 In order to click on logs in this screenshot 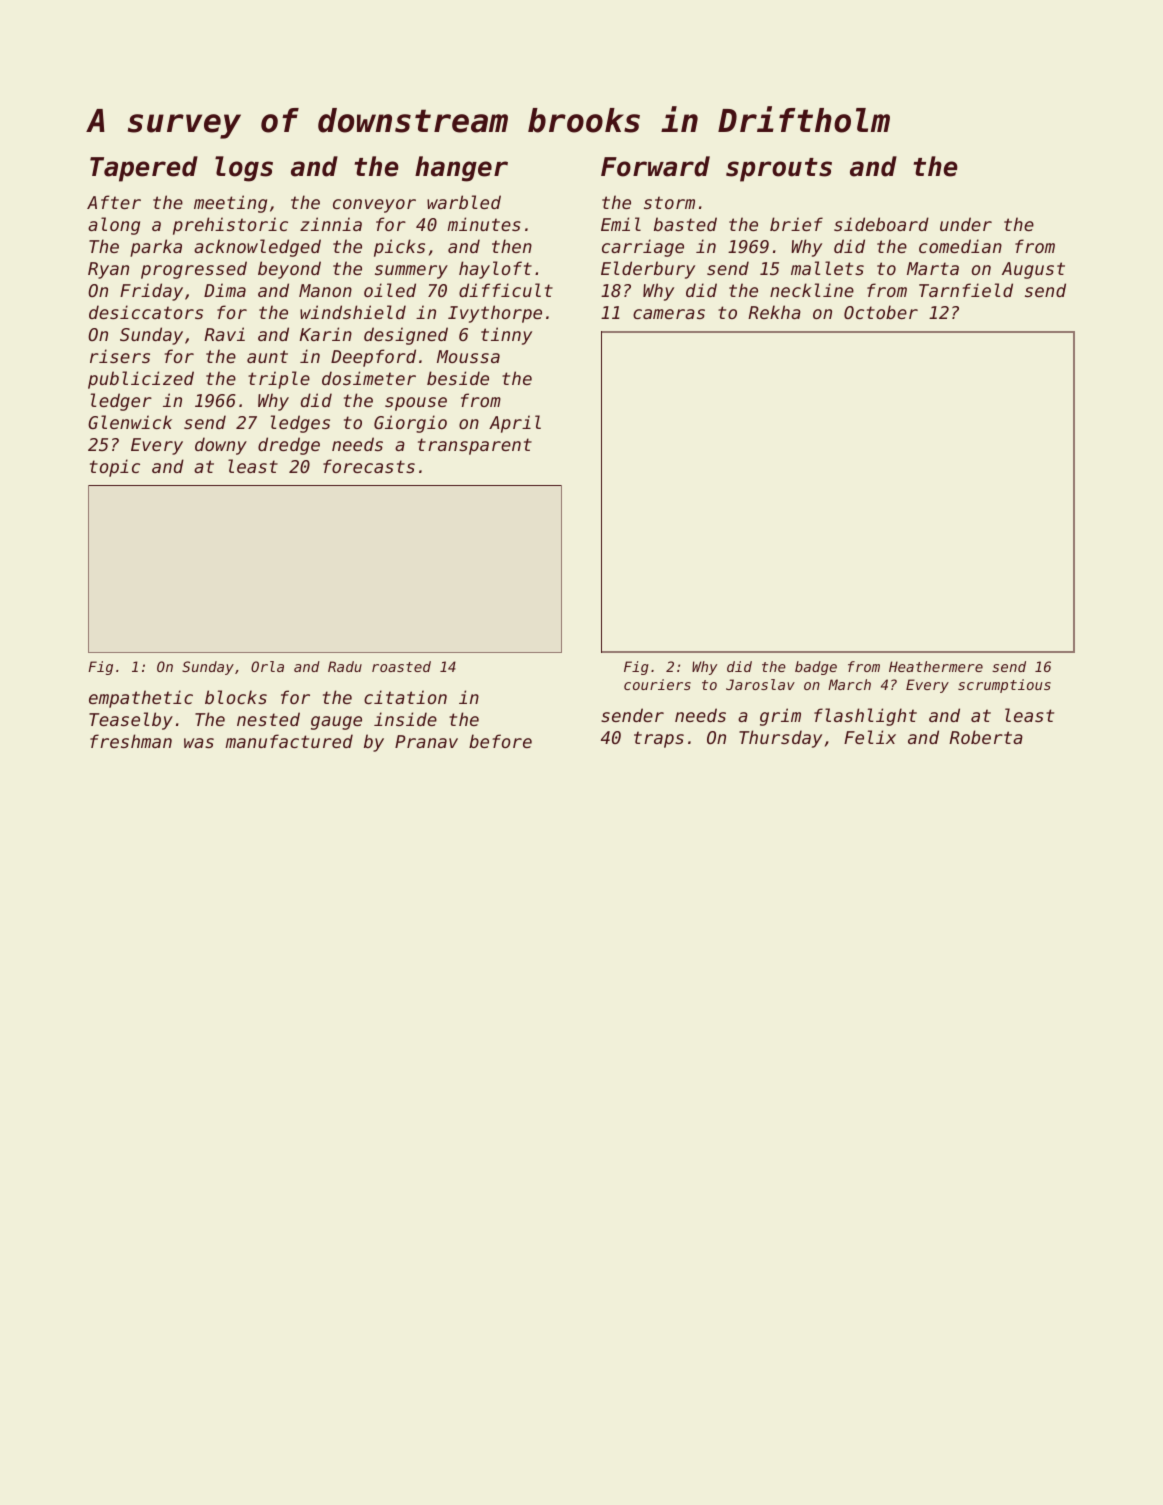, I will do `click(244, 169)`.
